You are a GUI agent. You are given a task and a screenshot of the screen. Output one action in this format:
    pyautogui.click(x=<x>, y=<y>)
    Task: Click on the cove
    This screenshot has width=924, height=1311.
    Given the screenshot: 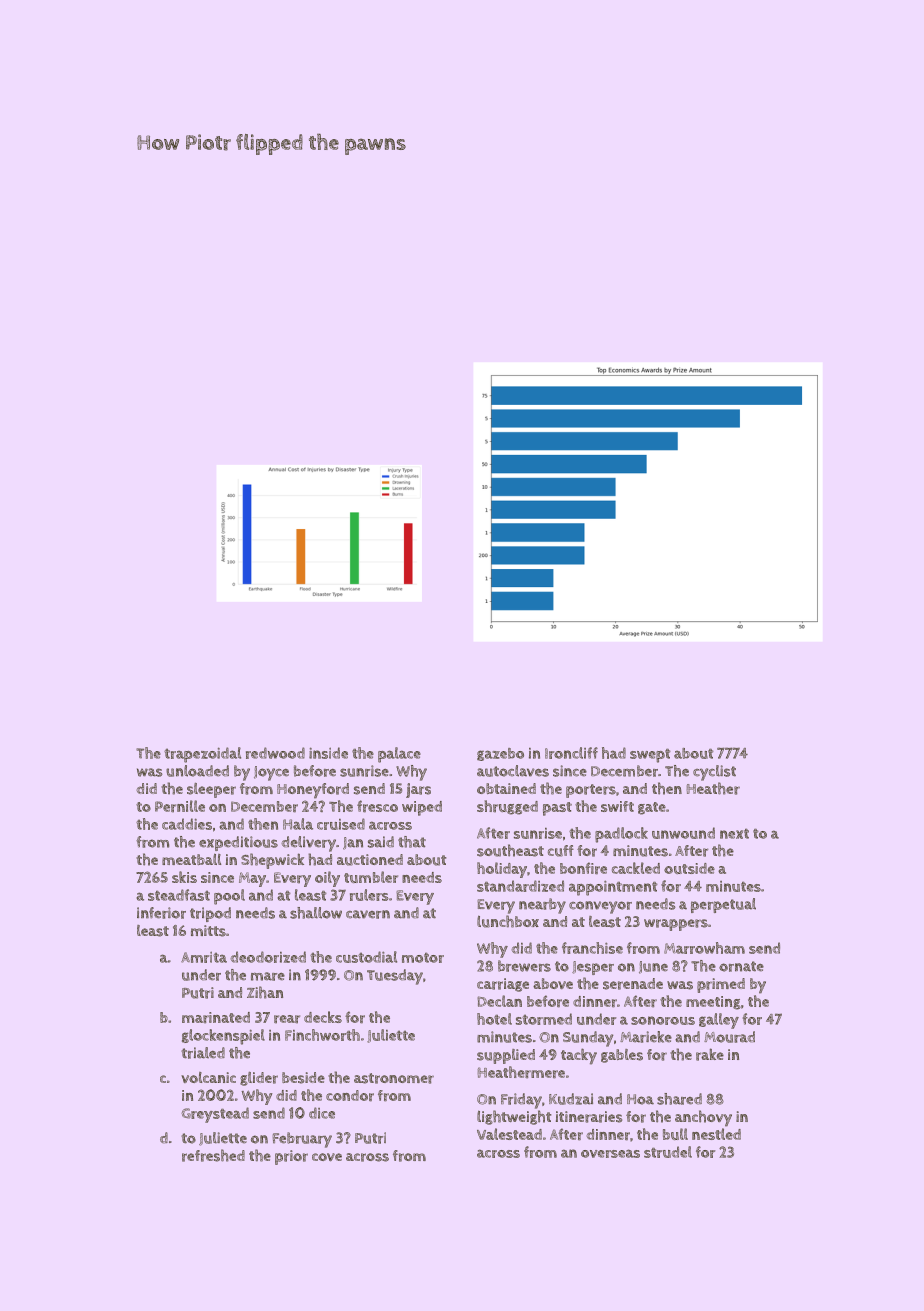 What is the action you would take?
    pyautogui.click(x=327, y=1157)
